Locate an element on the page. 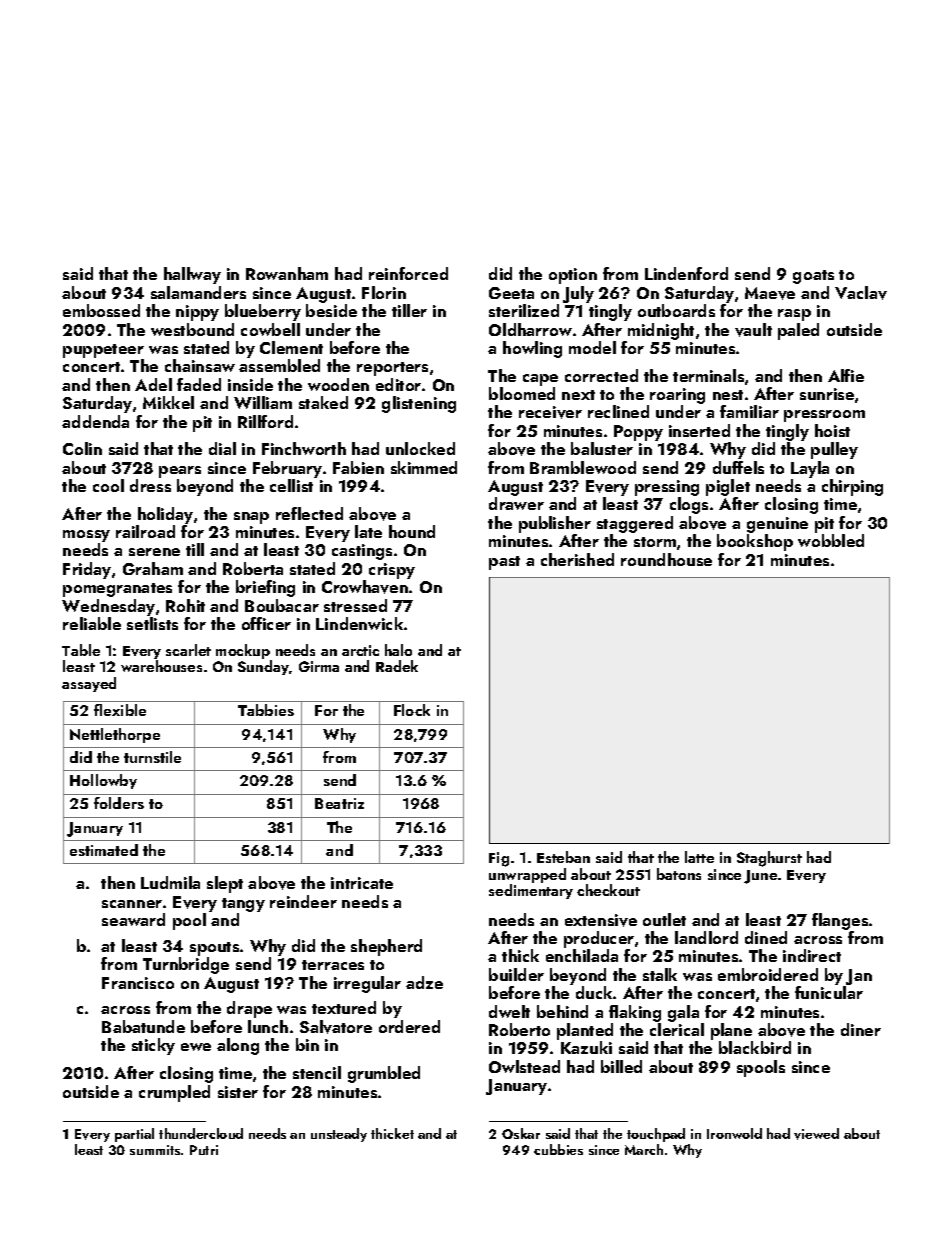  latte is located at coordinates (699, 857).
